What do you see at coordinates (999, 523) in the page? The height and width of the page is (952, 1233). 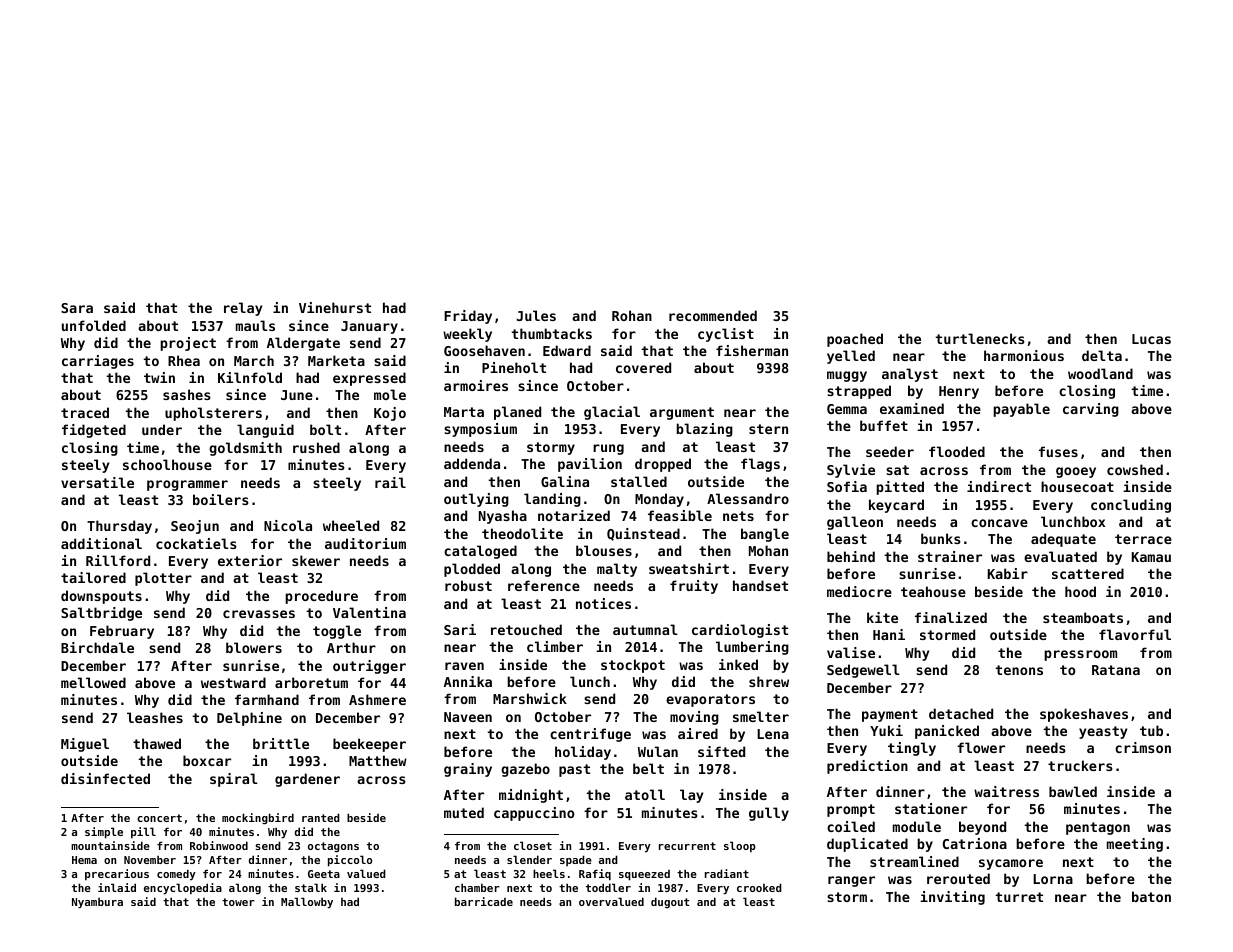 I see `concave` at bounding box center [999, 523].
